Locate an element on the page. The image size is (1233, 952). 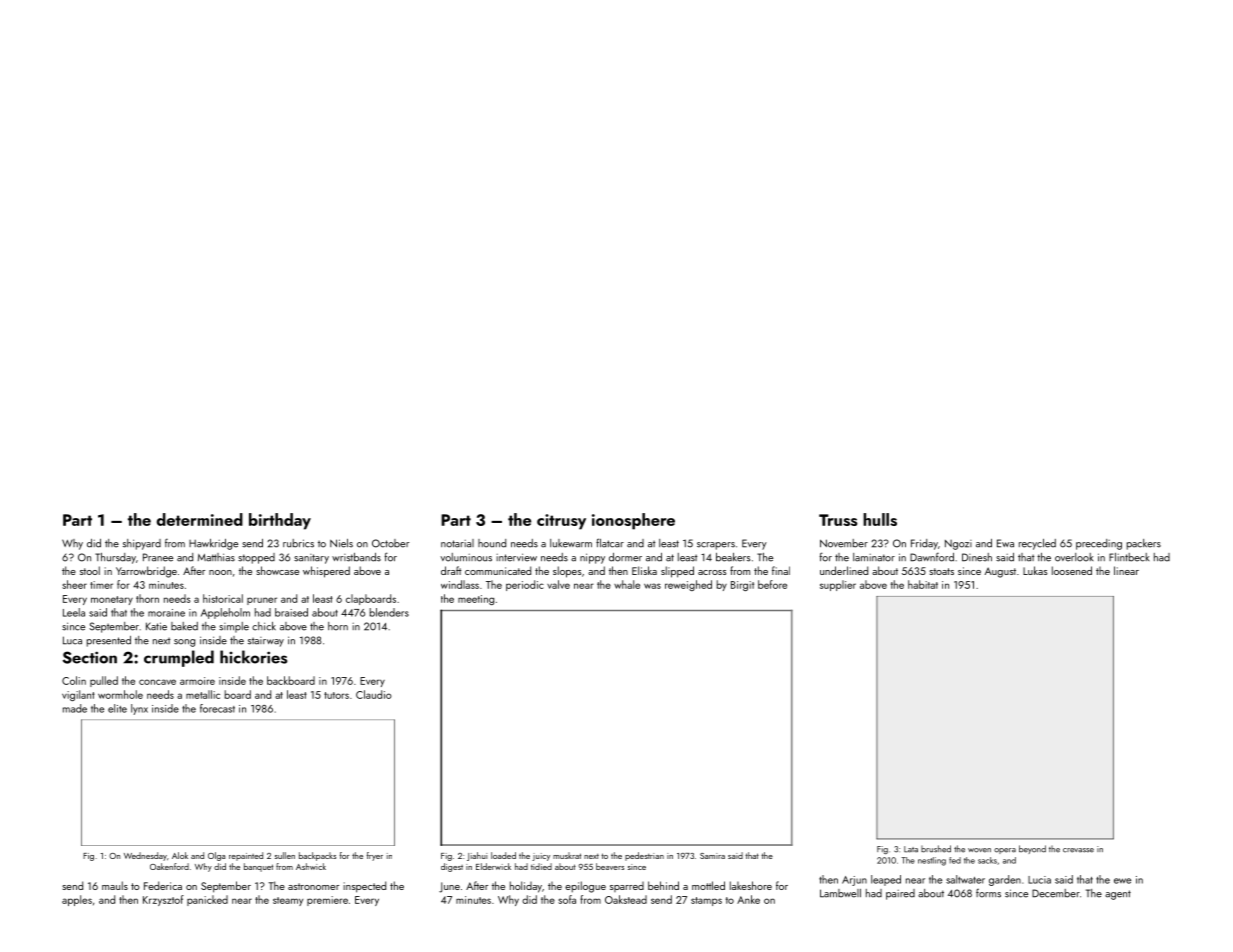
Truss is located at coordinates (838, 520).
